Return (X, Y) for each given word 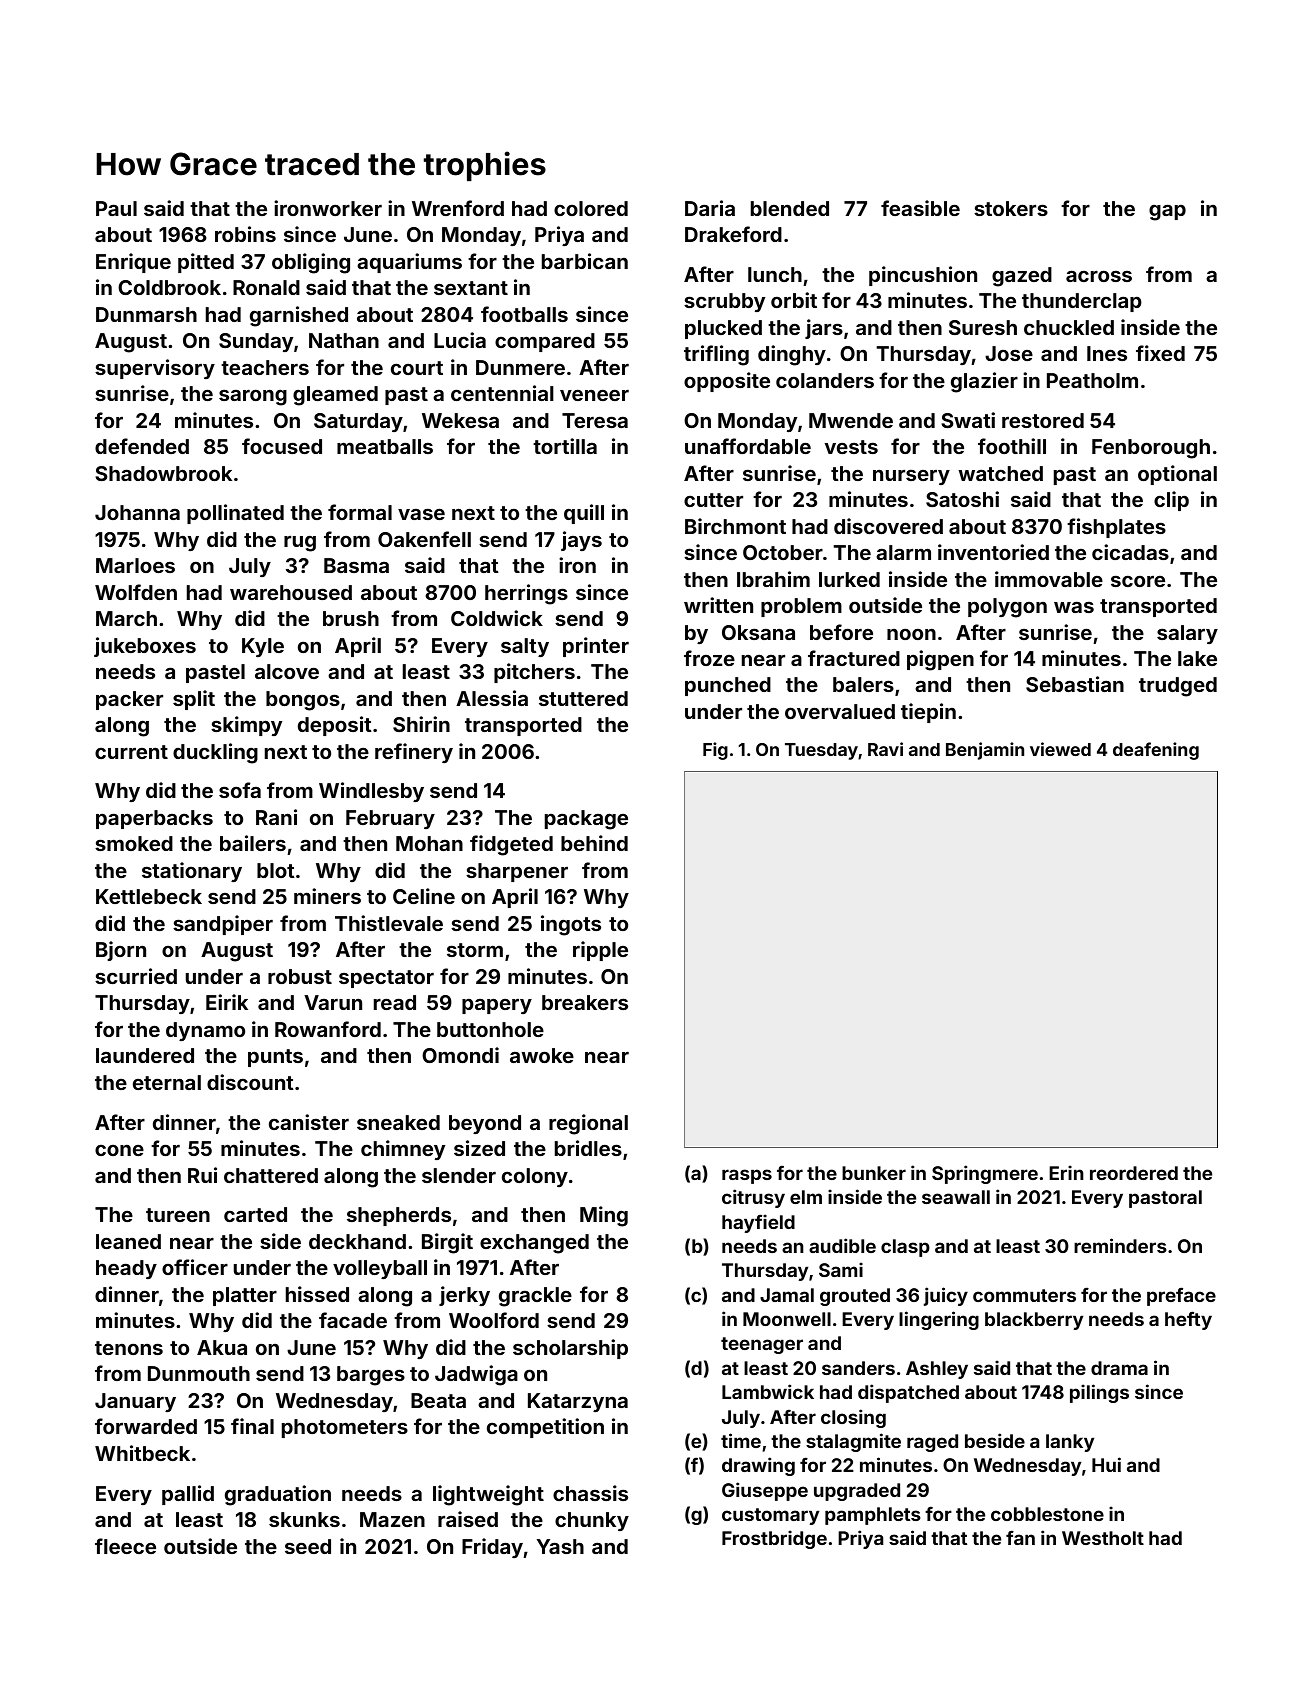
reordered (1134, 1173)
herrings (526, 594)
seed (308, 1546)
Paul (116, 208)
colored (591, 208)
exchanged (534, 1244)
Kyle (263, 647)
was (1074, 607)
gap (1167, 212)
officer (195, 1267)
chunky (592, 1521)
